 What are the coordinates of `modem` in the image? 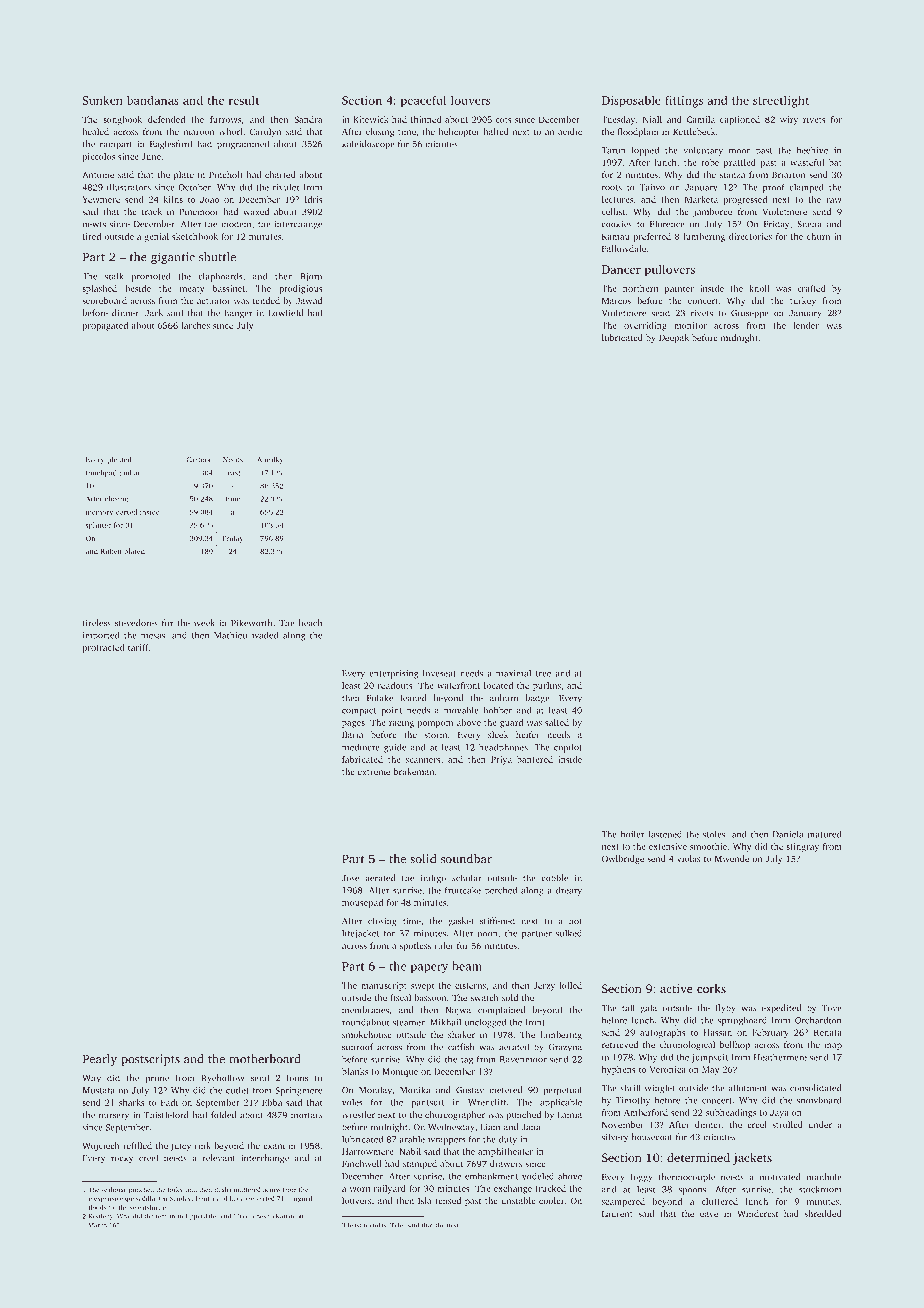 It's located at (236, 224).
